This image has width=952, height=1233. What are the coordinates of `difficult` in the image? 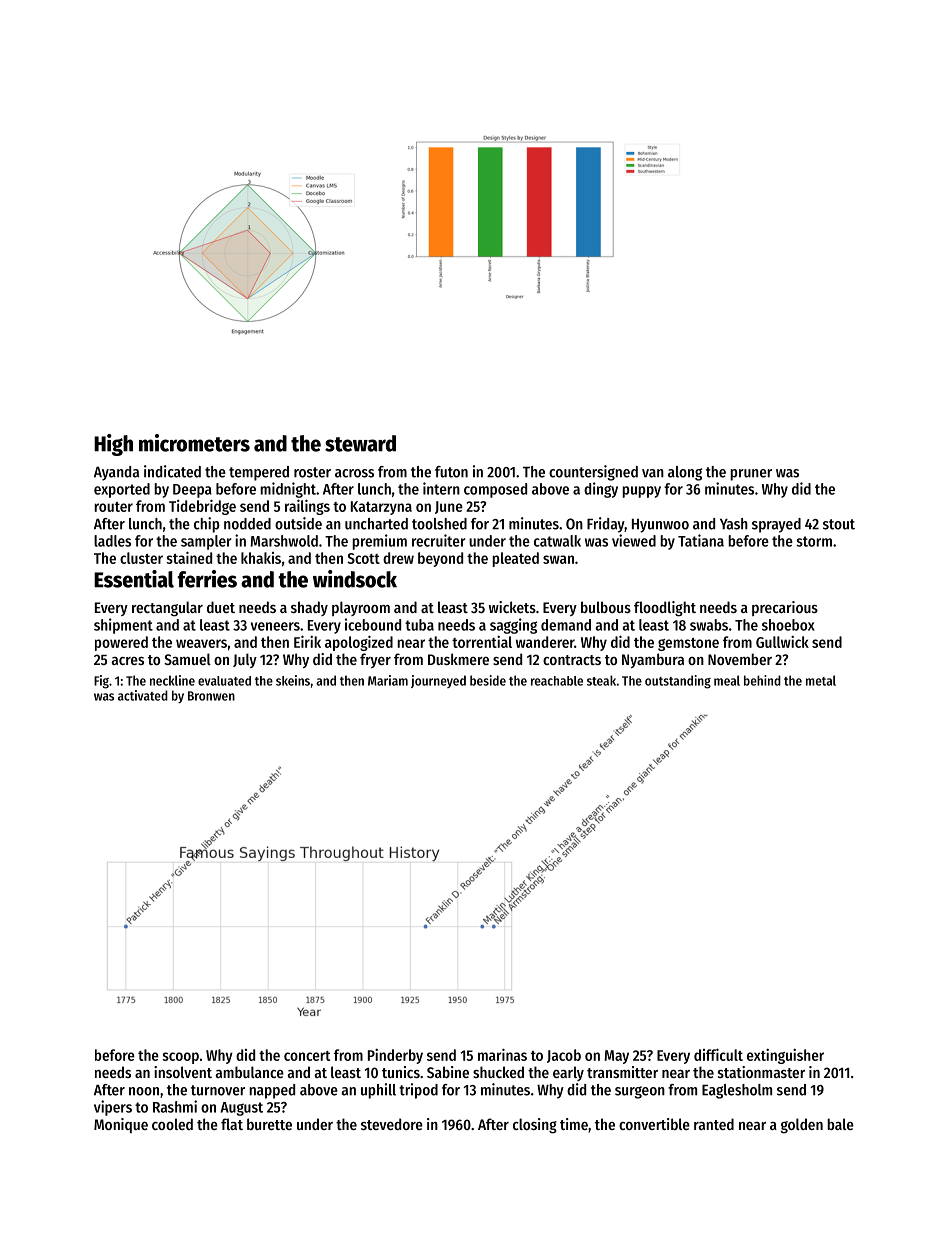 It's located at (718, 1054).
